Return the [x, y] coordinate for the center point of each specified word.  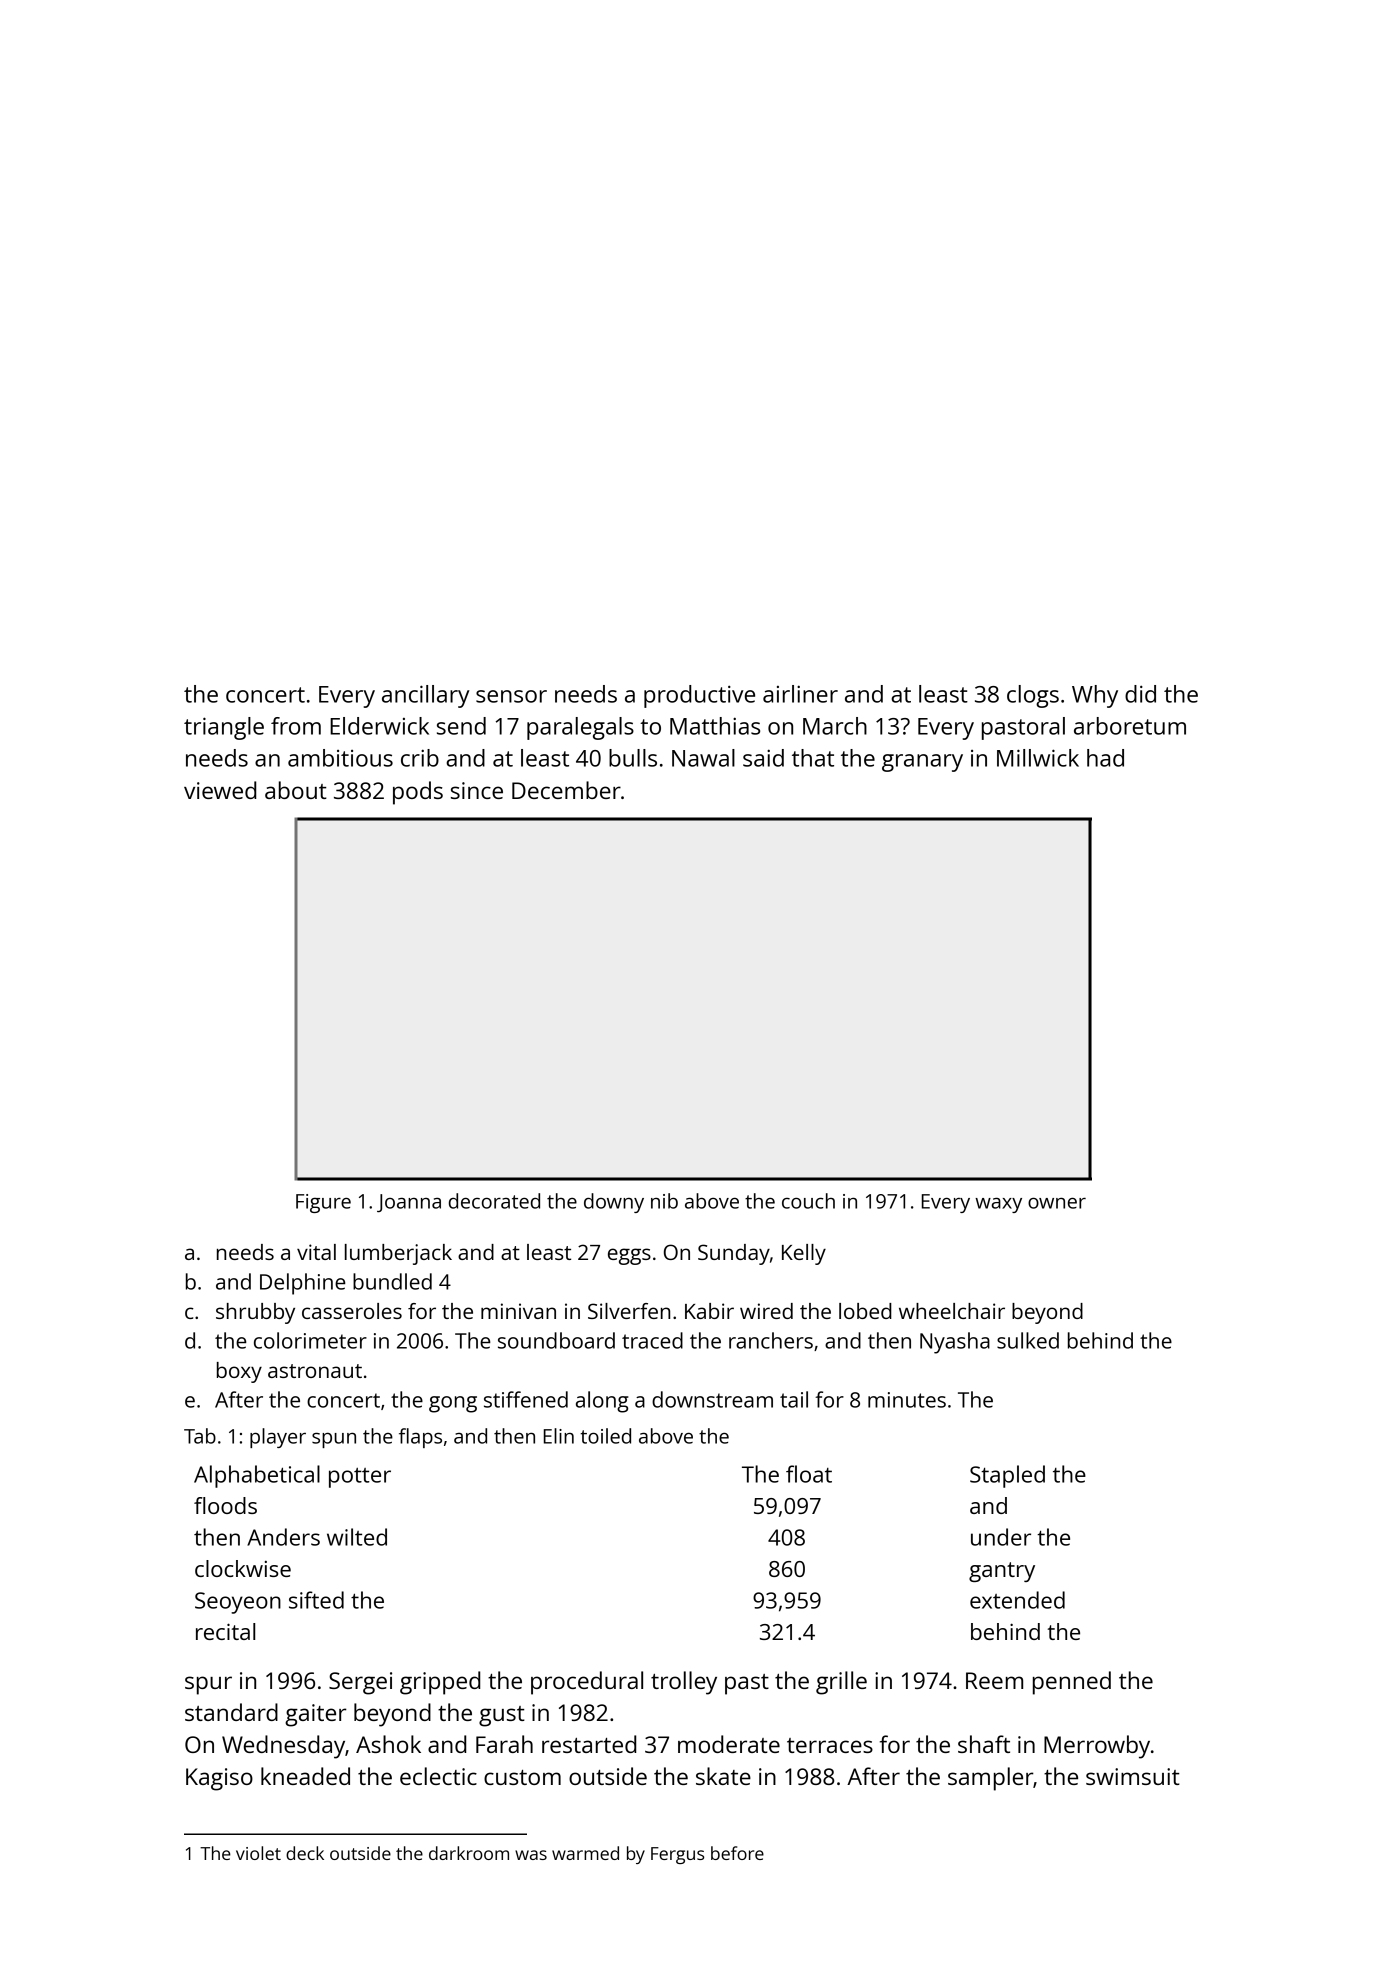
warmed [585, 1853]
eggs [629, 1256]
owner [1057, 1203]
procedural [587, 1683]
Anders [283, 1537]
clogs [1033, 696]
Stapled [1007, 1476]
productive [699, 696]
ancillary [426, 696]
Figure [323, 1203]
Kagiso [219, 1779]
